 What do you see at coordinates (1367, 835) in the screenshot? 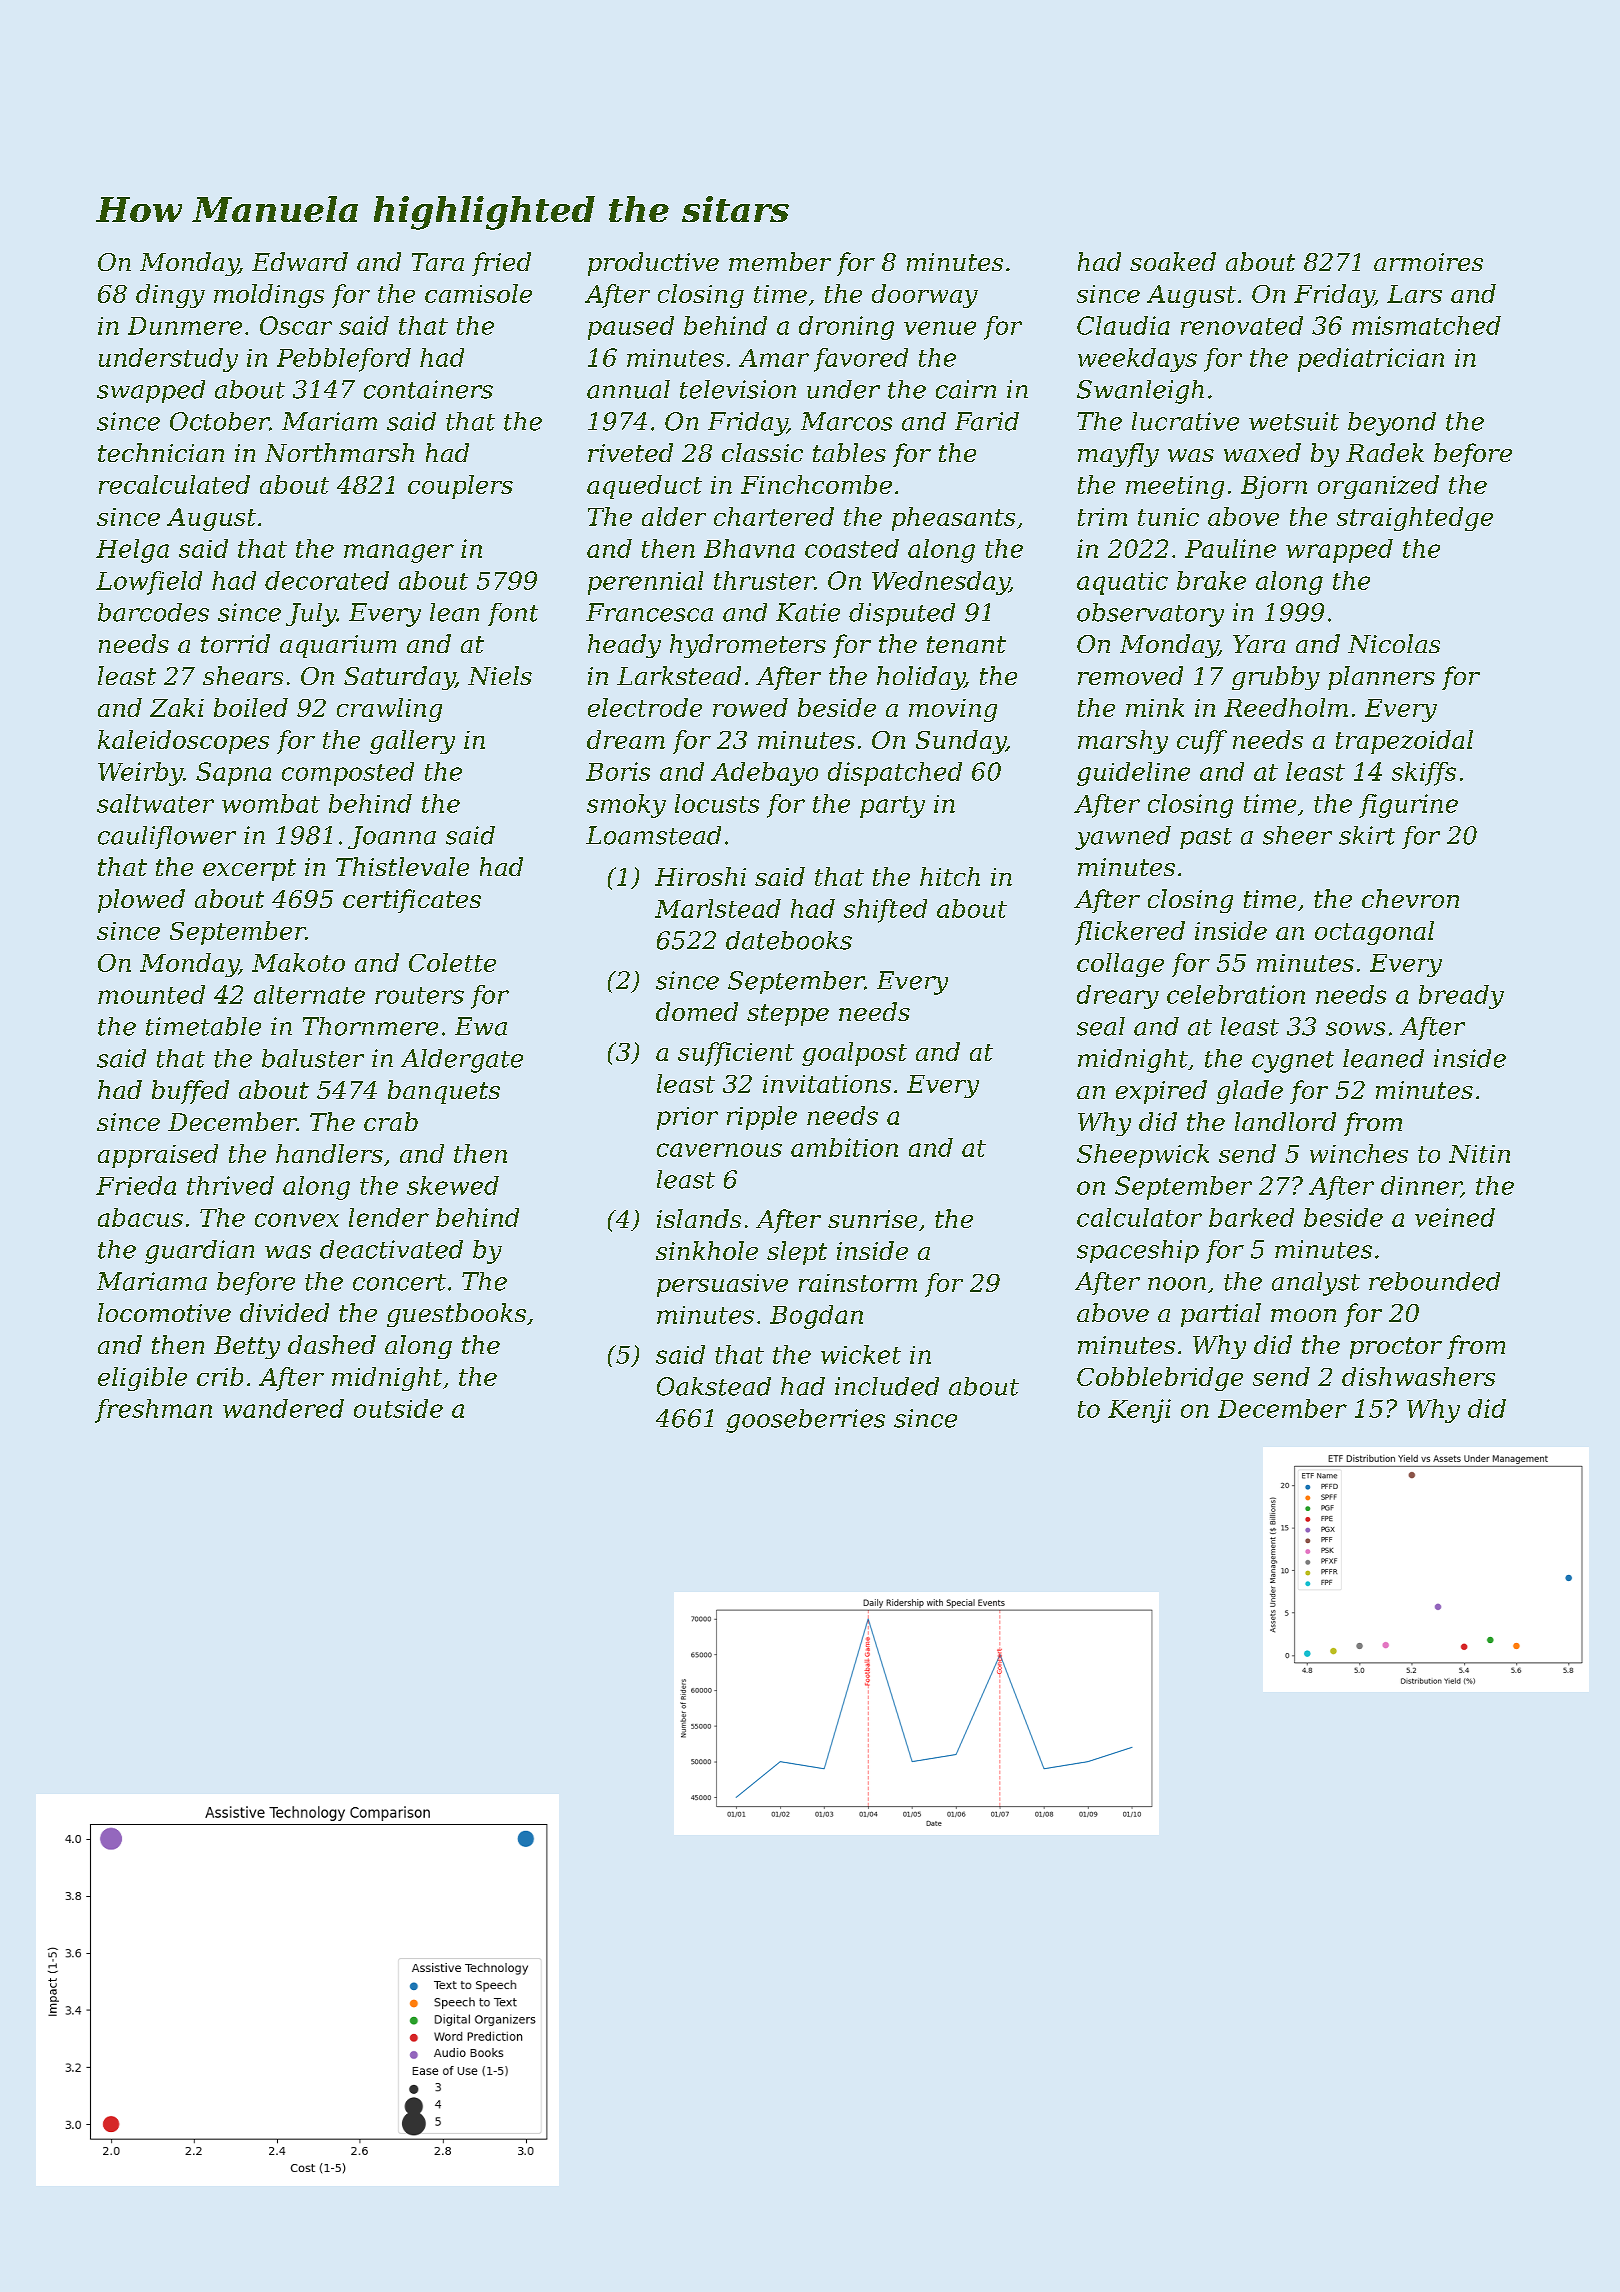
I see `skirt` at bounding box center [1367, 835].
